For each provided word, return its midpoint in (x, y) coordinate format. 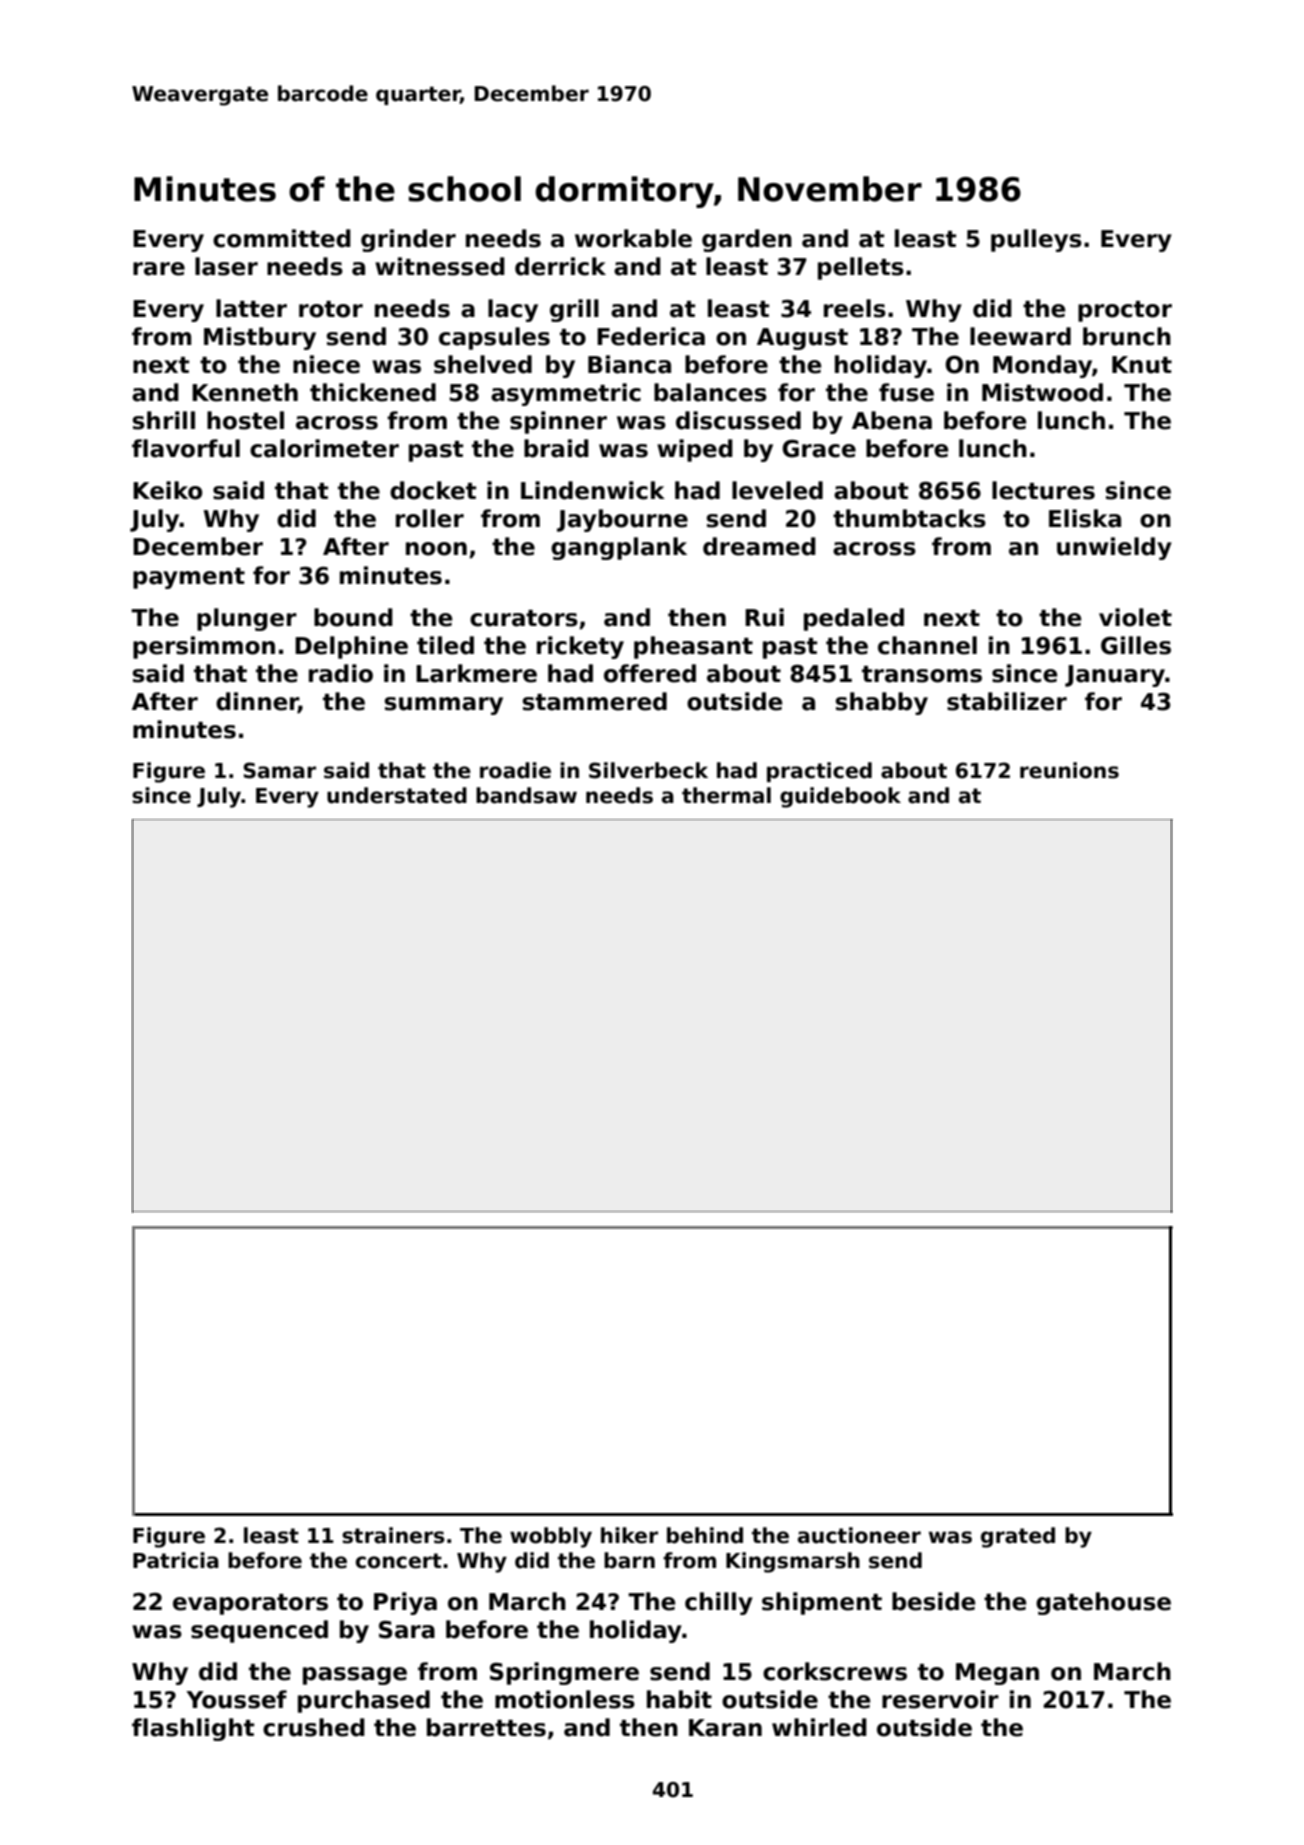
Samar (279, 770)
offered (650, 673)
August (802, 339)
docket (433, 490)
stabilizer (1007, 701)
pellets (861, 268)
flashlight (193, 1729)
